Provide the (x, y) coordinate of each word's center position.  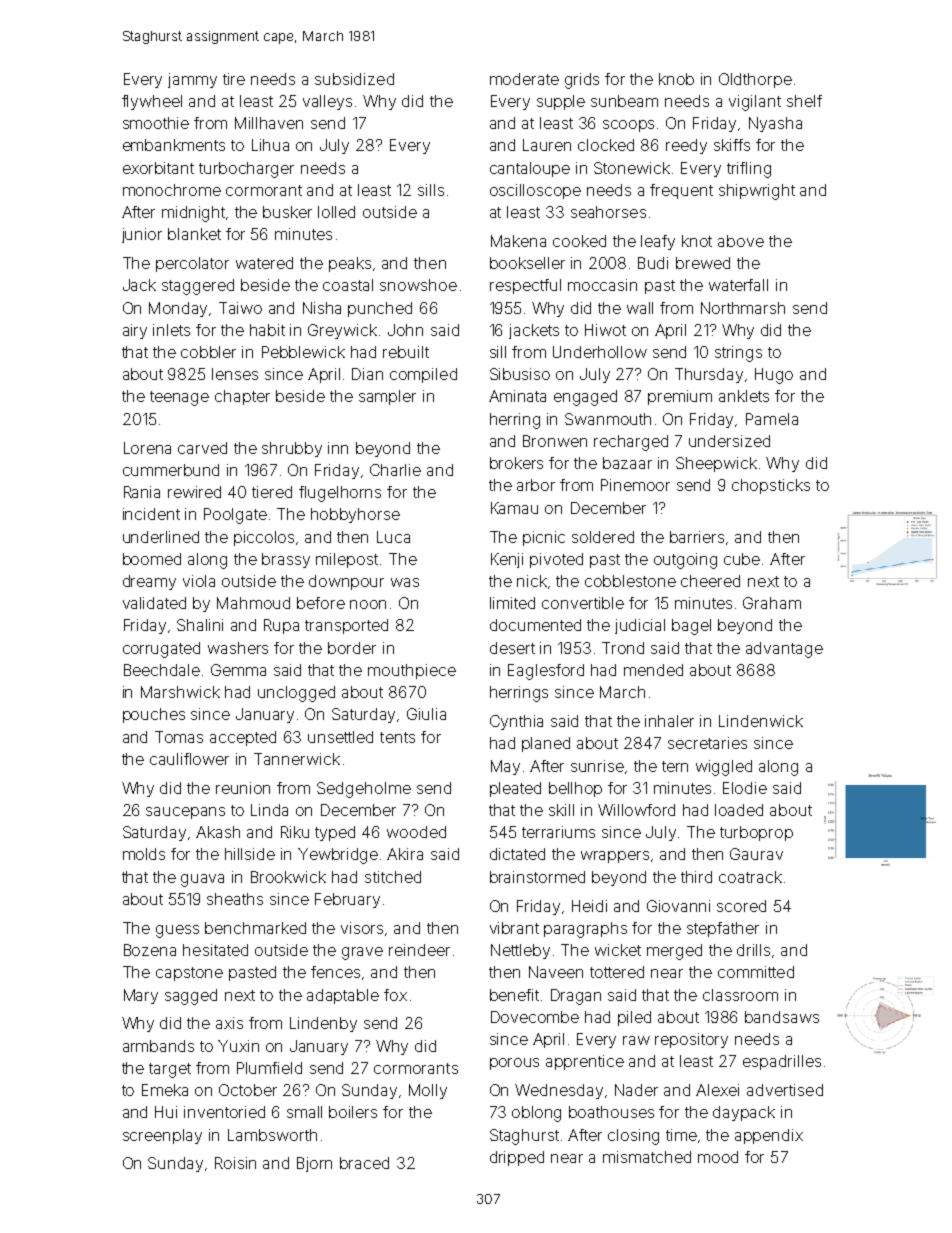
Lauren (547, 145)
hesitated (215, 950)
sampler (387, 397)
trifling (749, 170)
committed (756, 972)
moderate (524, 79)
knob (676, 79)
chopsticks (771, 486)
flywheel (152, 102)
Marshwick (180, 692)
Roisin (235, 1163)
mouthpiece (412, 671)
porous (514, 1064)
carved (202, 448)
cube (742, 559)
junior (142, 235)
